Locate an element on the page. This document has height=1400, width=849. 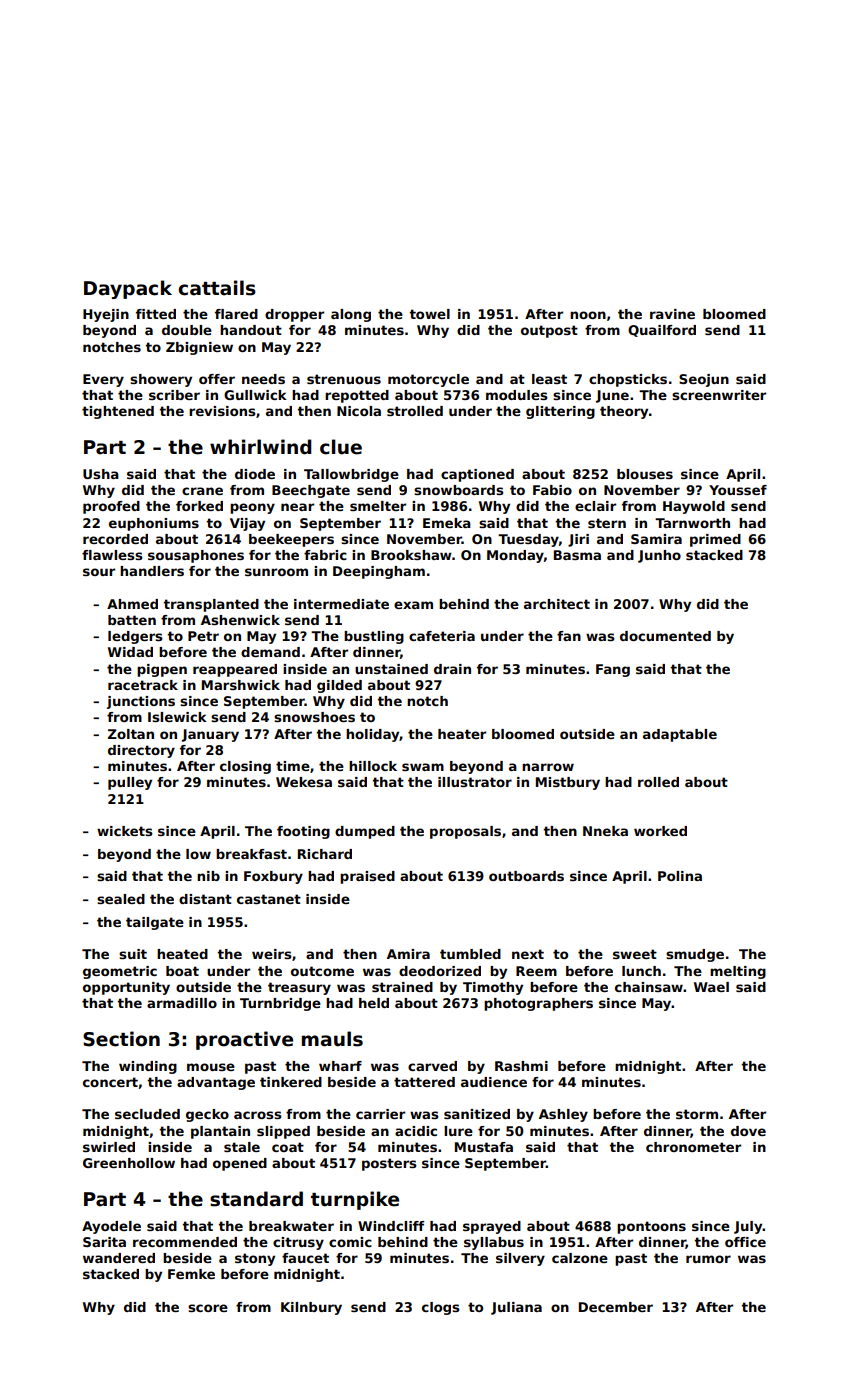
towel is located at coordinates (429, 314).
